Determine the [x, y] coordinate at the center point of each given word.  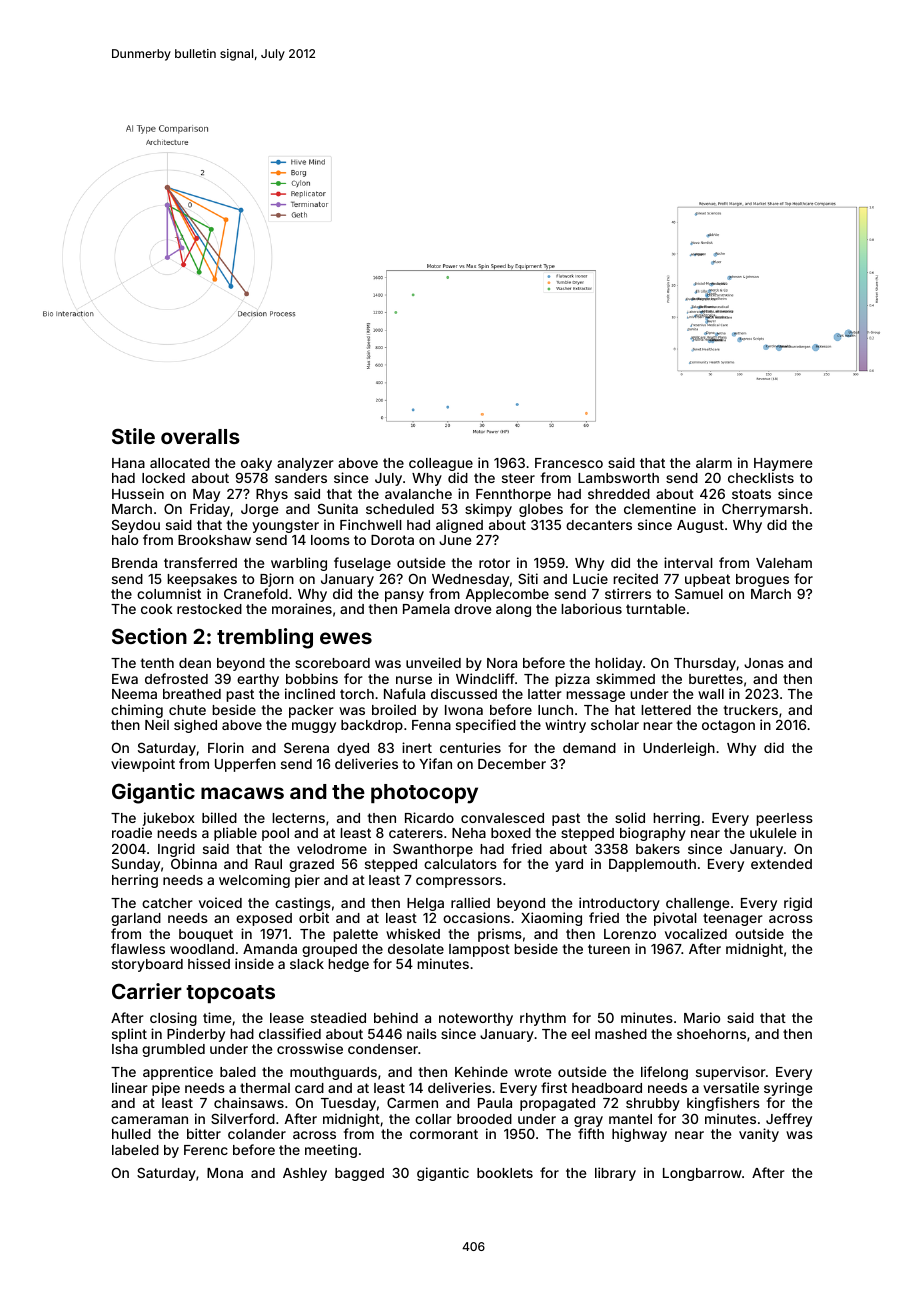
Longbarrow [702, 1174]
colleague [441, 464]
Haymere [783, 464]
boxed [511, 833]
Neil [157, 724]
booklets [505, 1173]
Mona [225, 1173]
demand [589, 748]
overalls [200, 436]
